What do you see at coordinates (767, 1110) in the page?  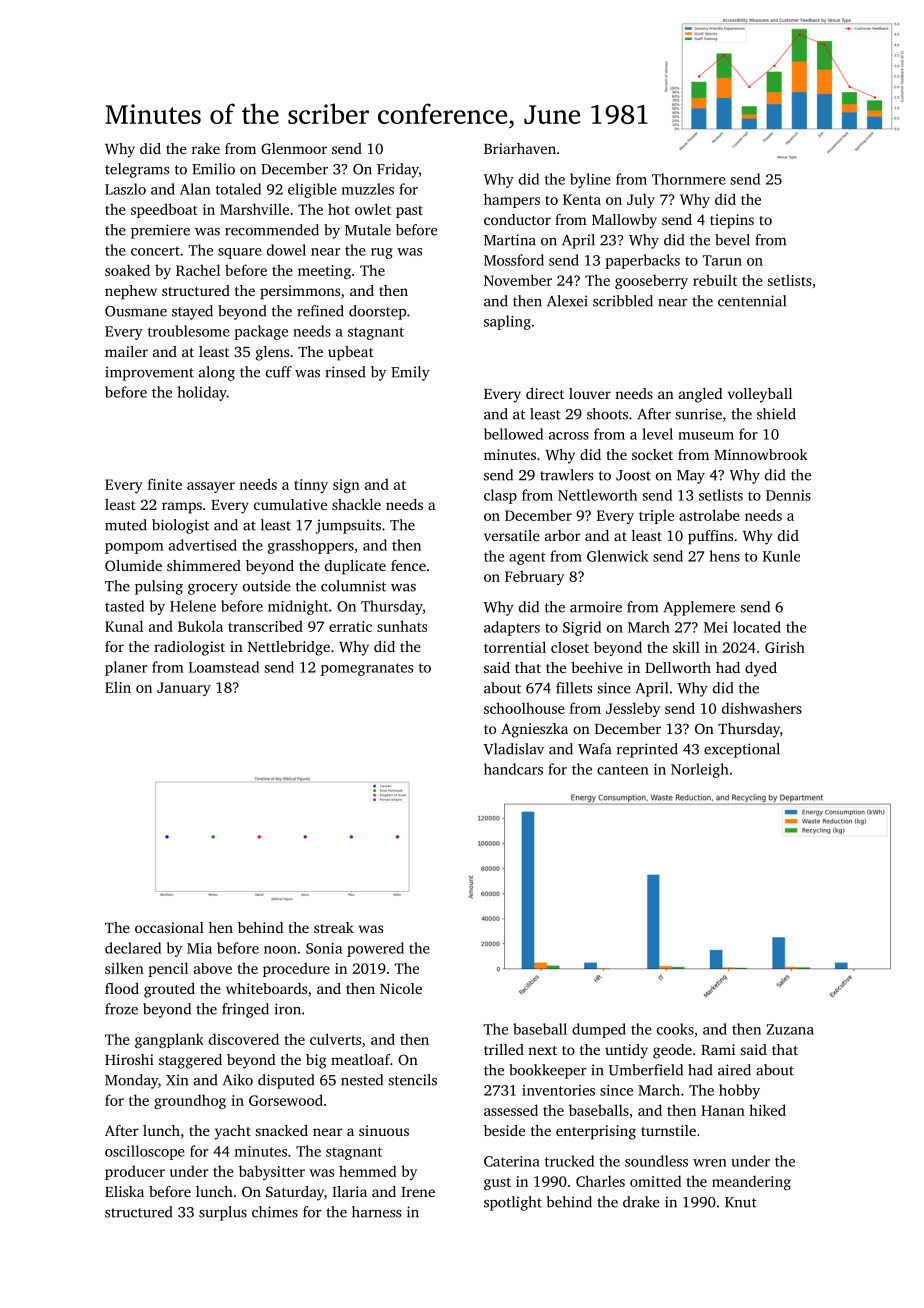 I see `hiked` at bounding box center [767, 1110].
